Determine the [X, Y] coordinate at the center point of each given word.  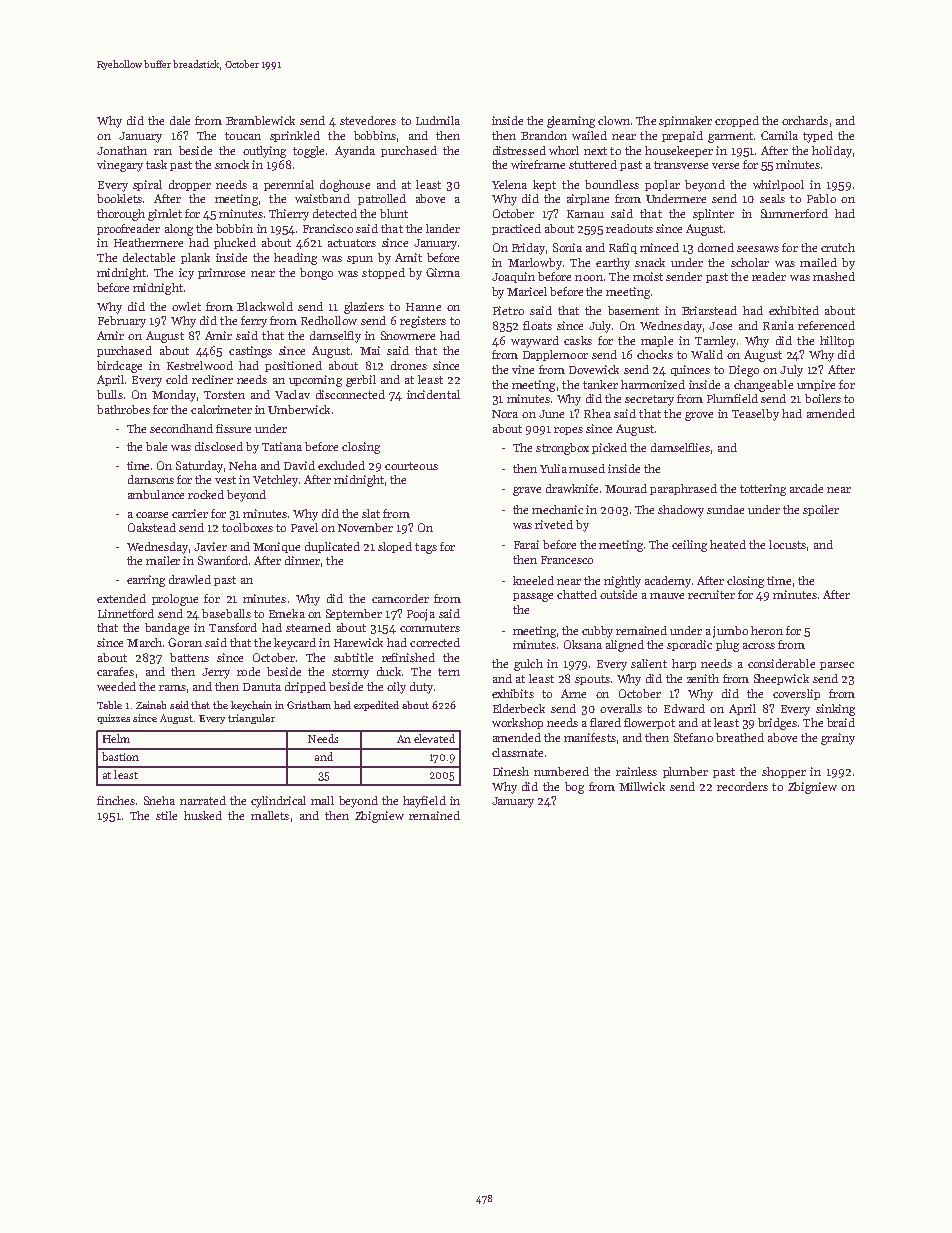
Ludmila [438, 120]
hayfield [424, 802]
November [365, 527]
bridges [777, 724]
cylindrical [278, 802]
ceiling [689, 546]
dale [180, 120]
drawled [190, 579]
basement [633, 310]
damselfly [335, 337]
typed [818, 137]
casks [578, 340]
